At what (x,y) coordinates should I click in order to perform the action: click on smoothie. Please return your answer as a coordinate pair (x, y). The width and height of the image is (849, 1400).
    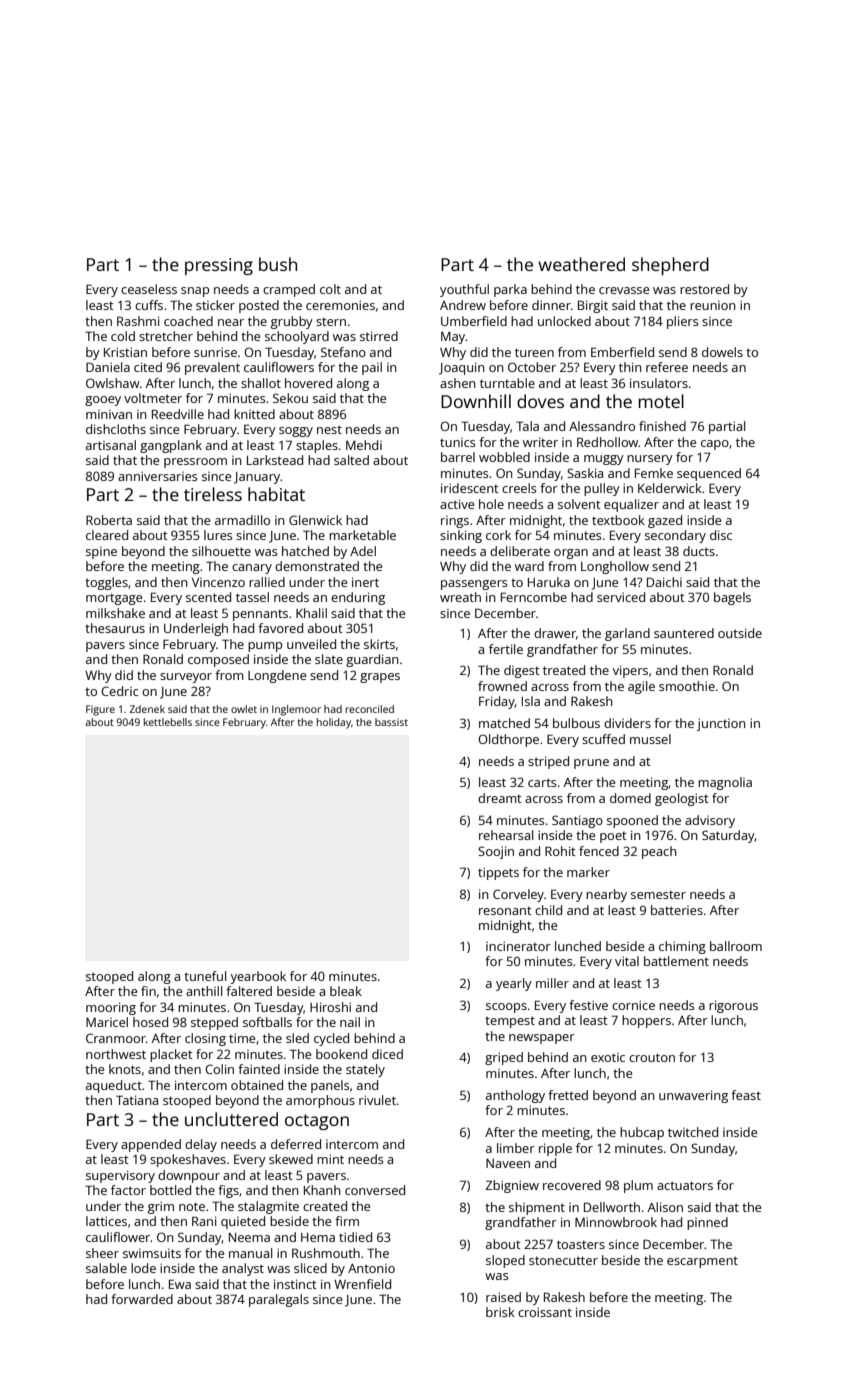
    Looking at the image, I should click on (687, 686).
